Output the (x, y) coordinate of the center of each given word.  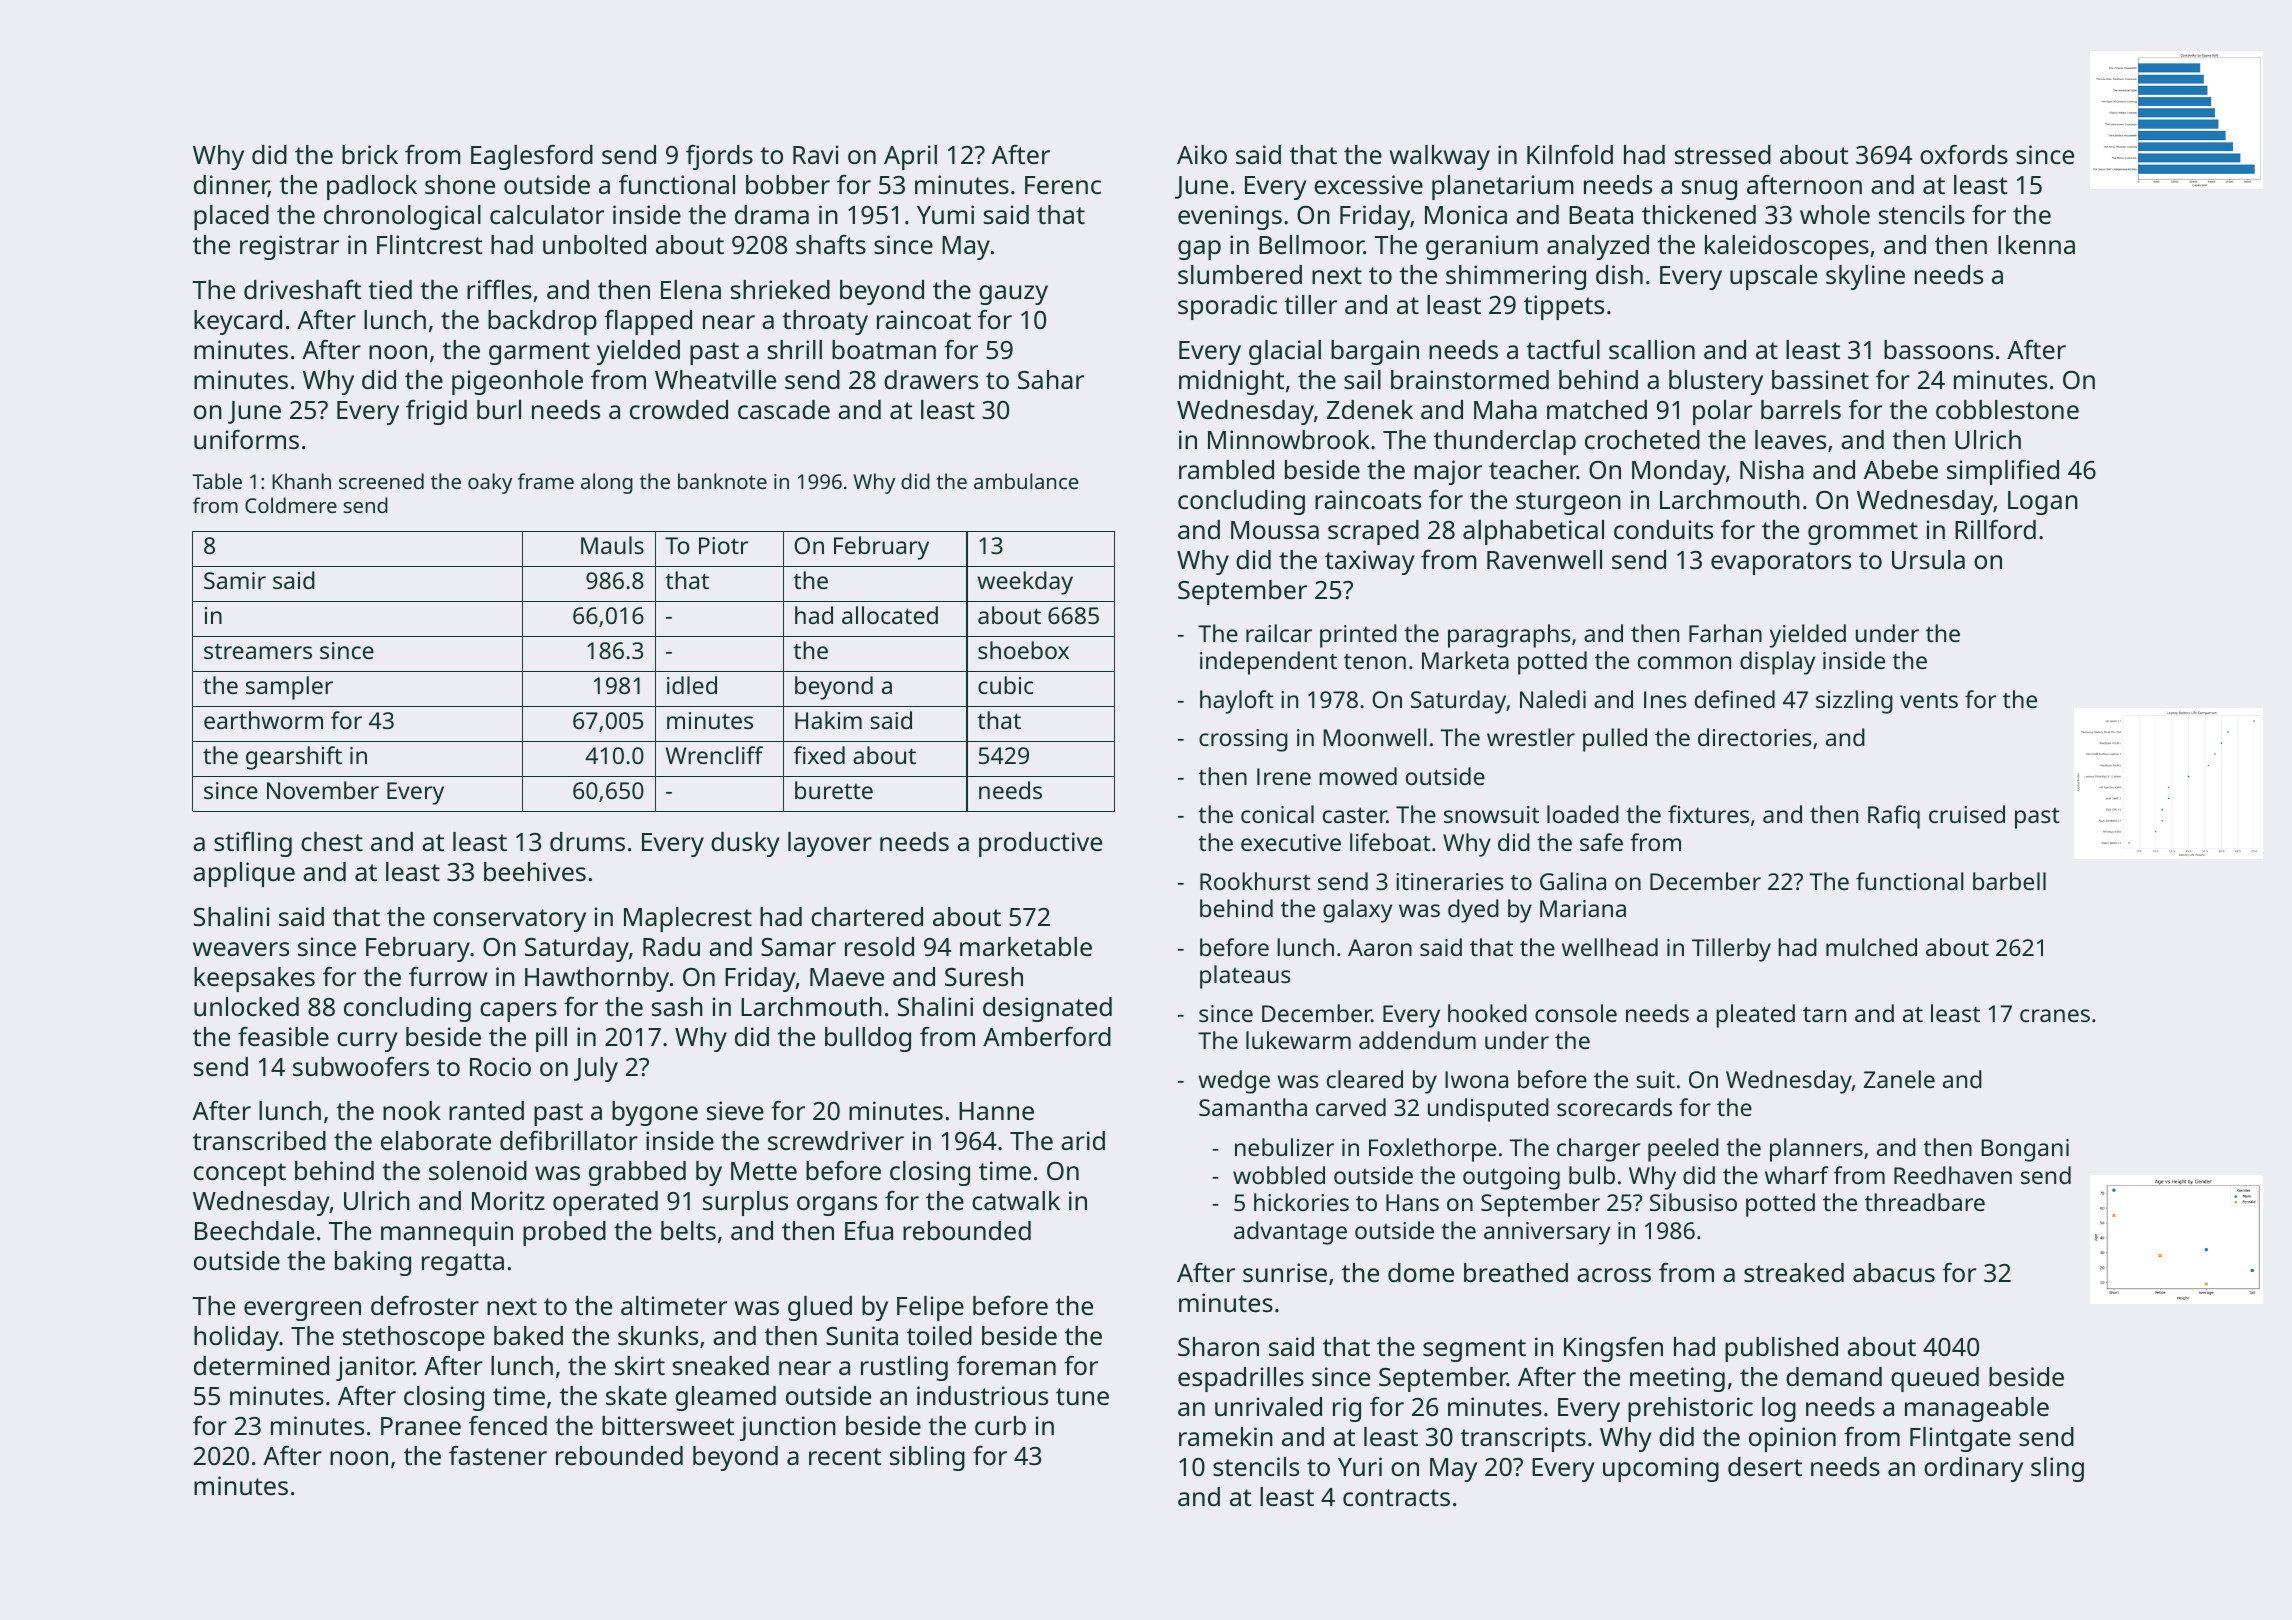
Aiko (1202, 154)
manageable (1977, 1409)
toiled (939, 1335)
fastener (498, 1455)
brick (370, 154)
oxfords (1964, 154)
